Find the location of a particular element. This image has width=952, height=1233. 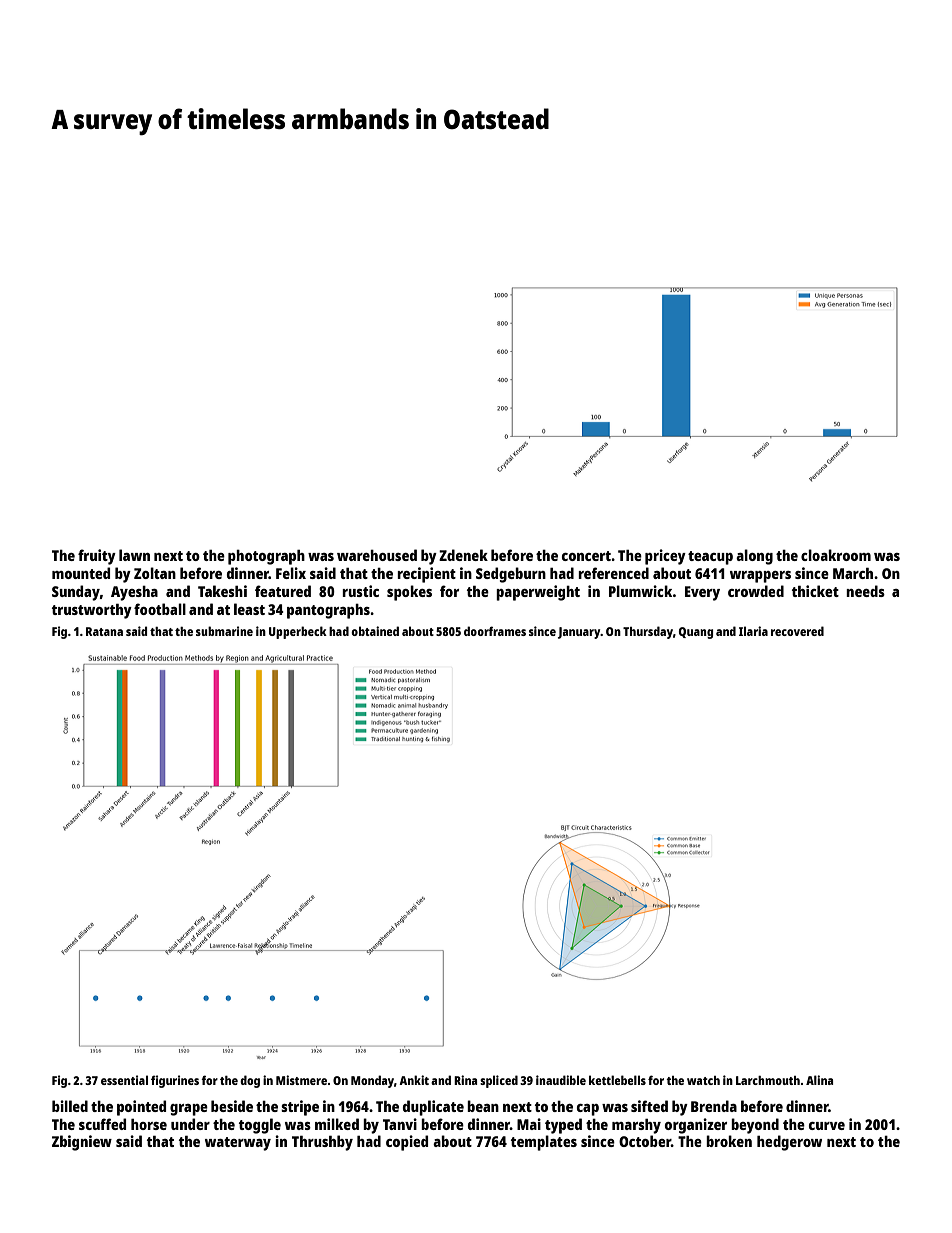

trustworthy is located at coordinates (92, 611).
